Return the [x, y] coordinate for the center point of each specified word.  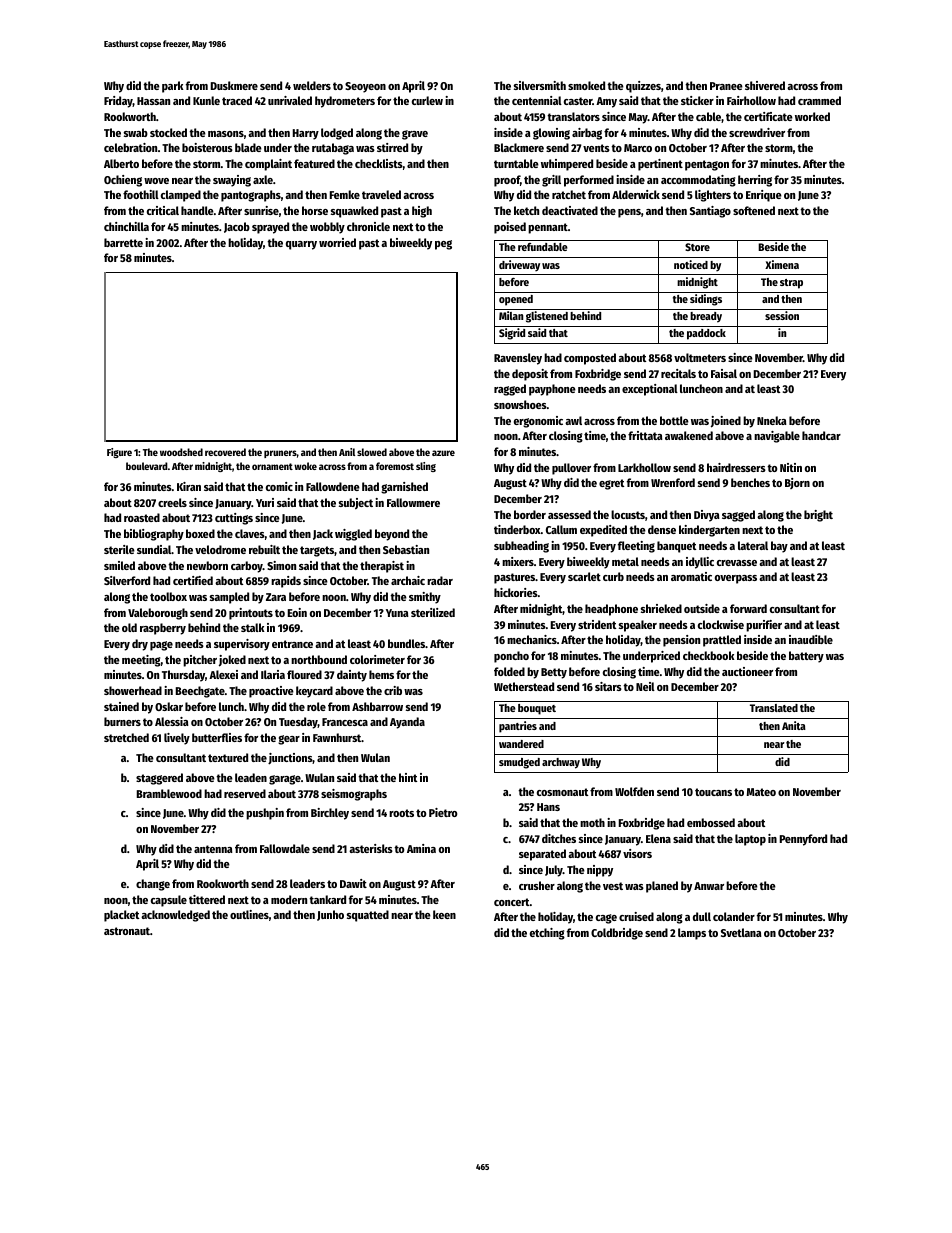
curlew [427, 100]
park [173, 87]
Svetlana [741, 932]
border [530, 514]
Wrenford [673, 482]
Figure [119, 453]
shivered [765, 85]
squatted [368, 916]
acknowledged [175, 916]
